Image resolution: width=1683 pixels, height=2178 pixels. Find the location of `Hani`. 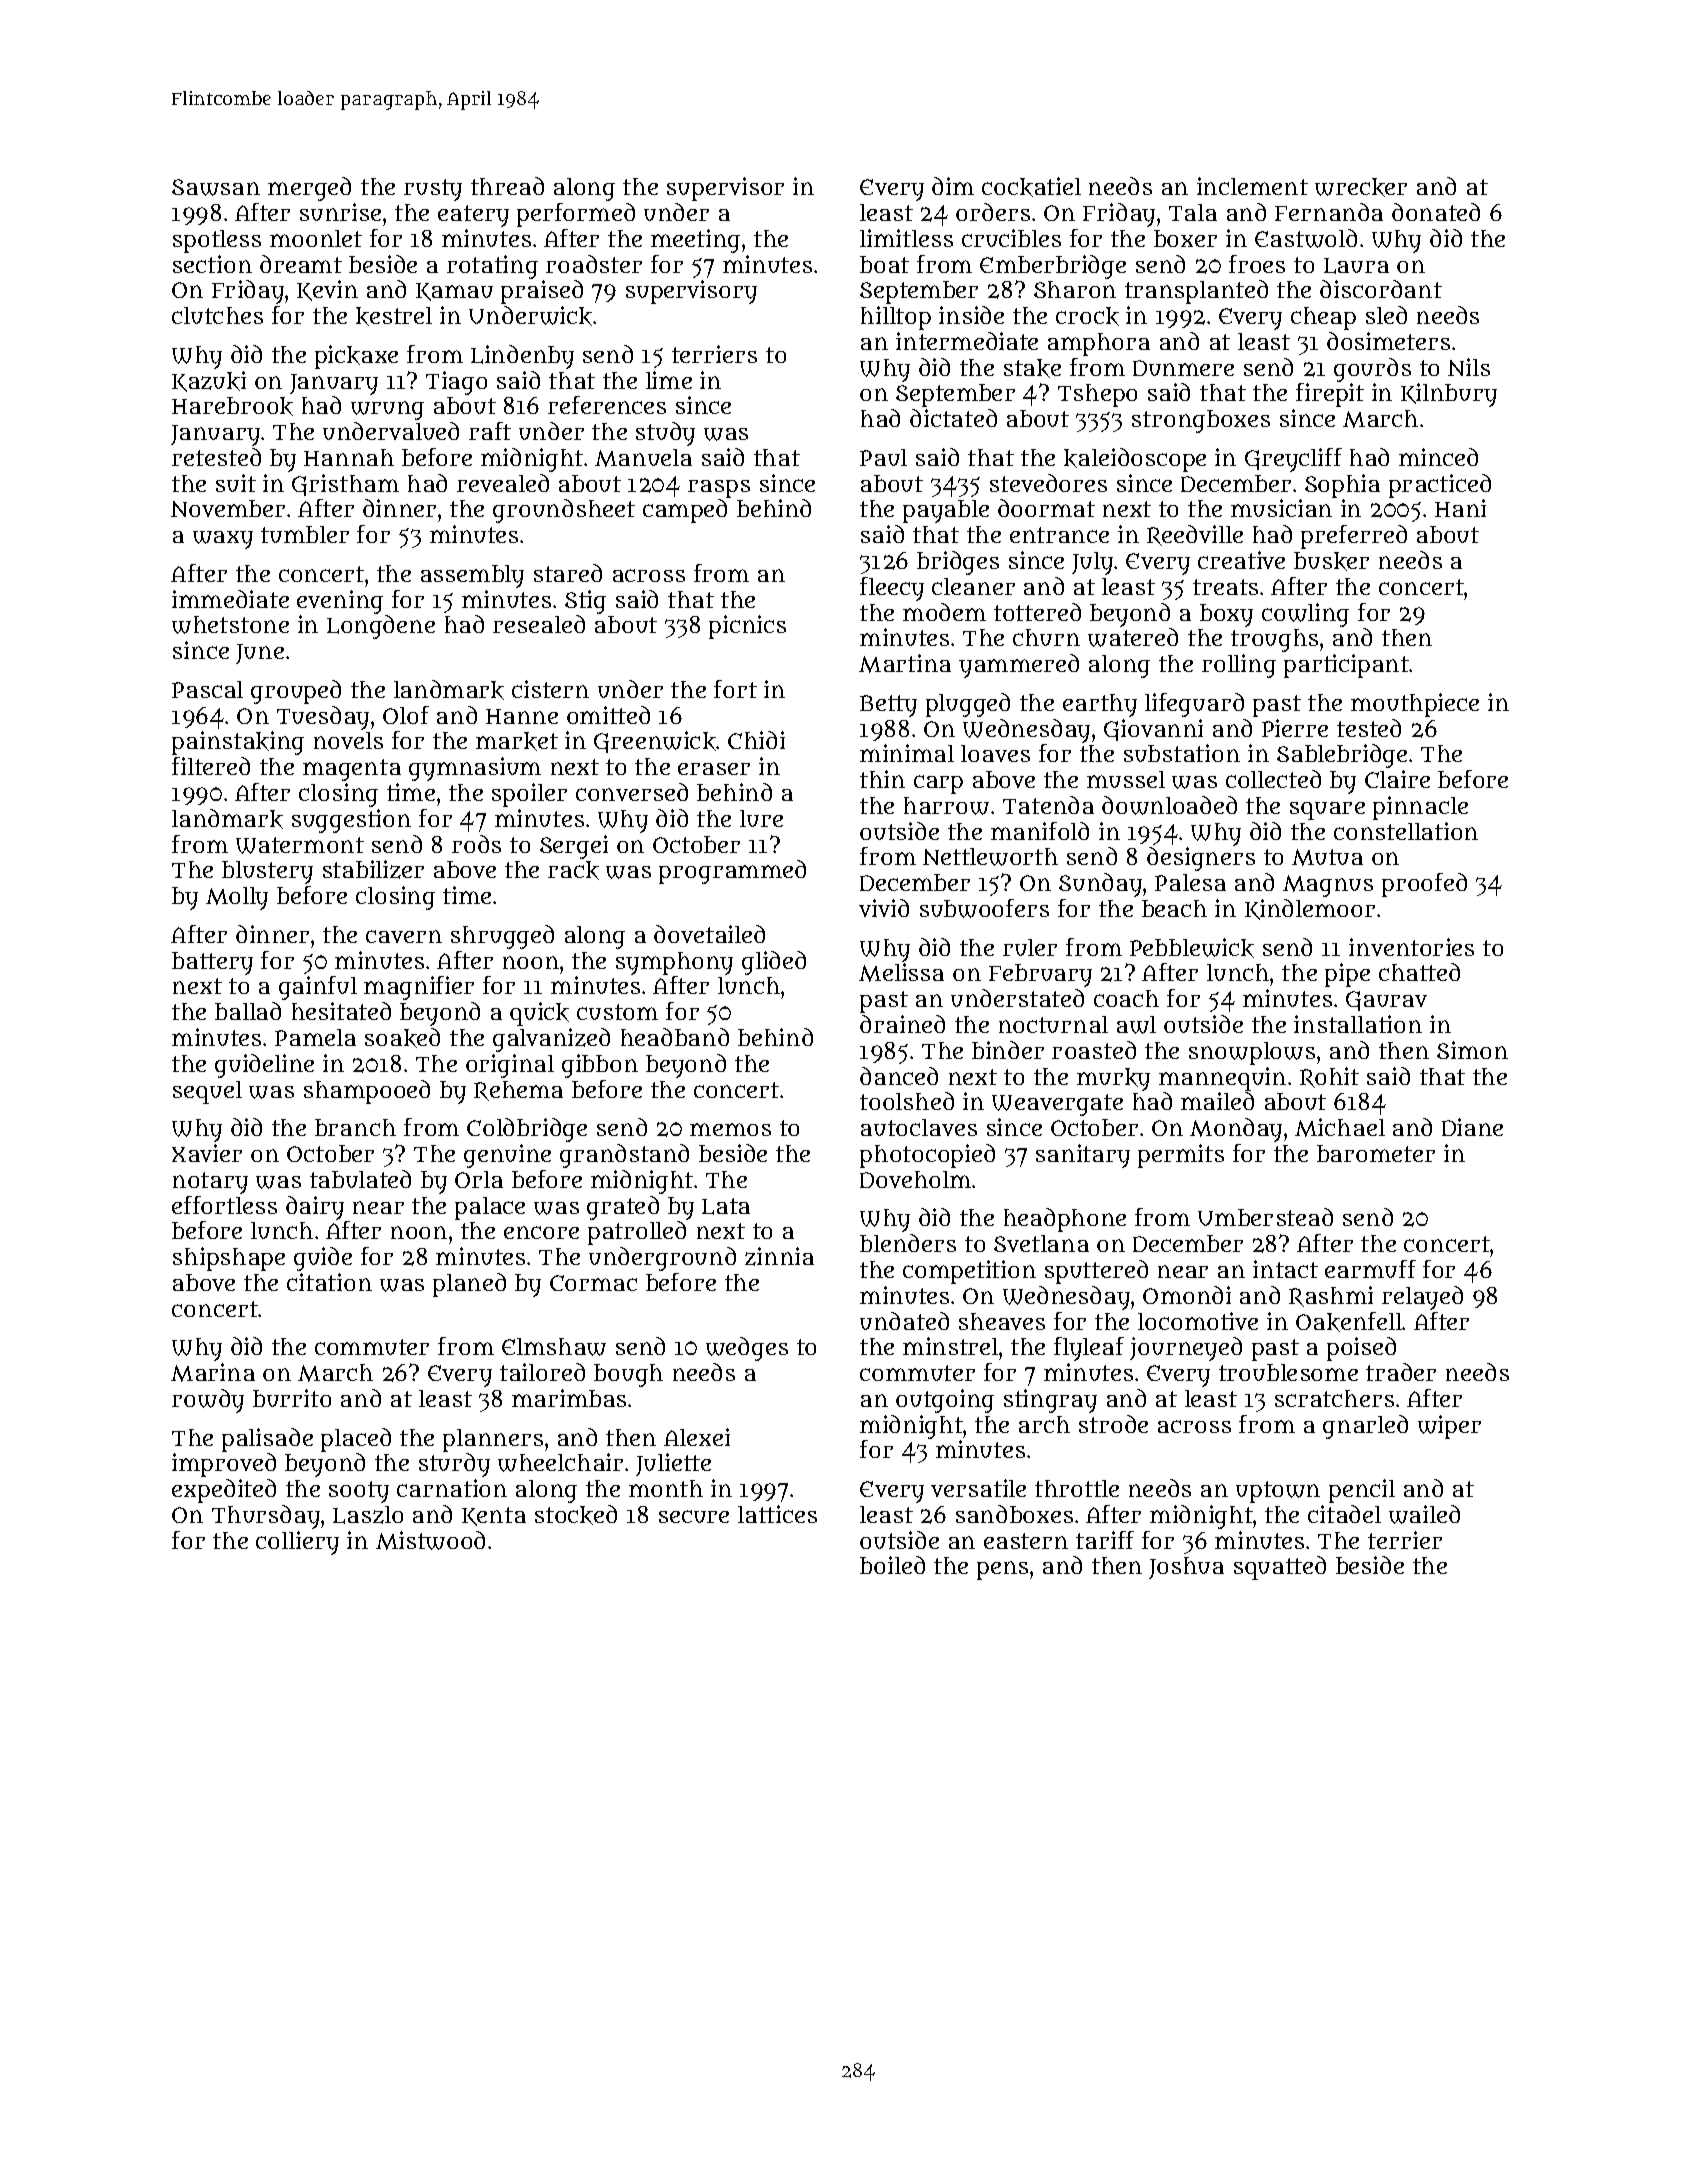

Hani is located at coordinates (1460, 508).
